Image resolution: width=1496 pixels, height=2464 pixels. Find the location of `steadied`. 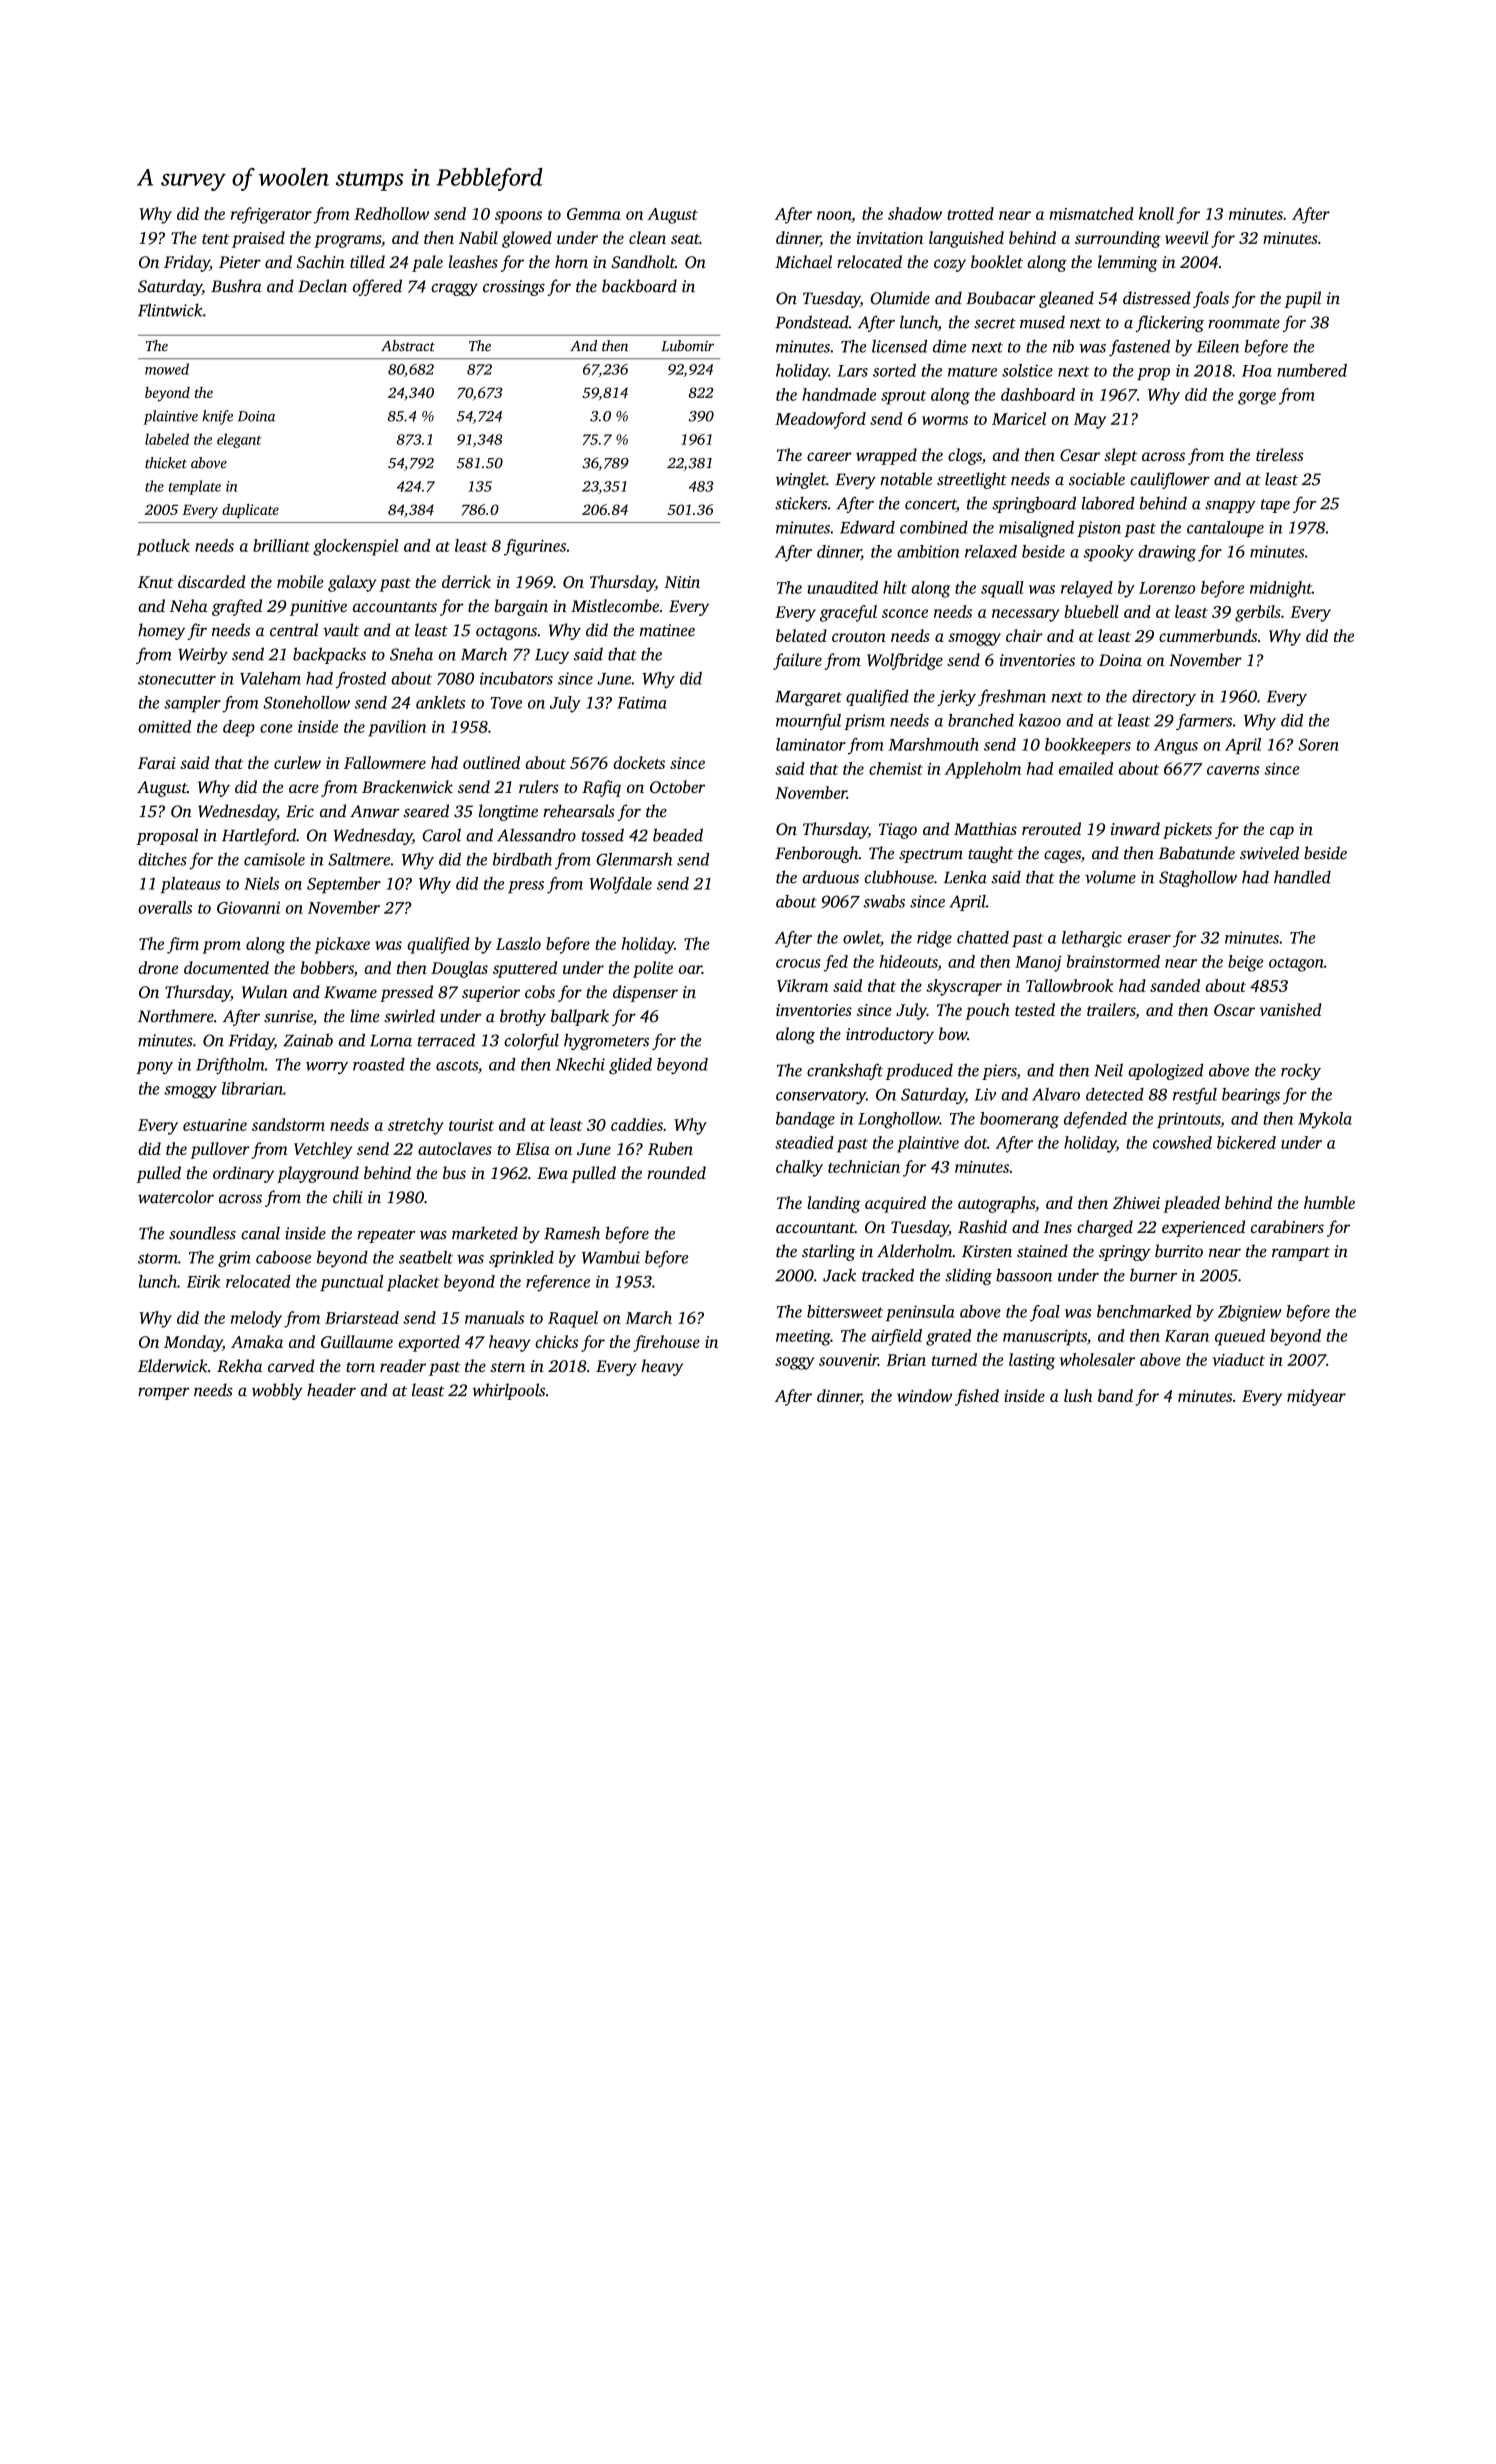

steadied is located at coordinates (804, 1142).
